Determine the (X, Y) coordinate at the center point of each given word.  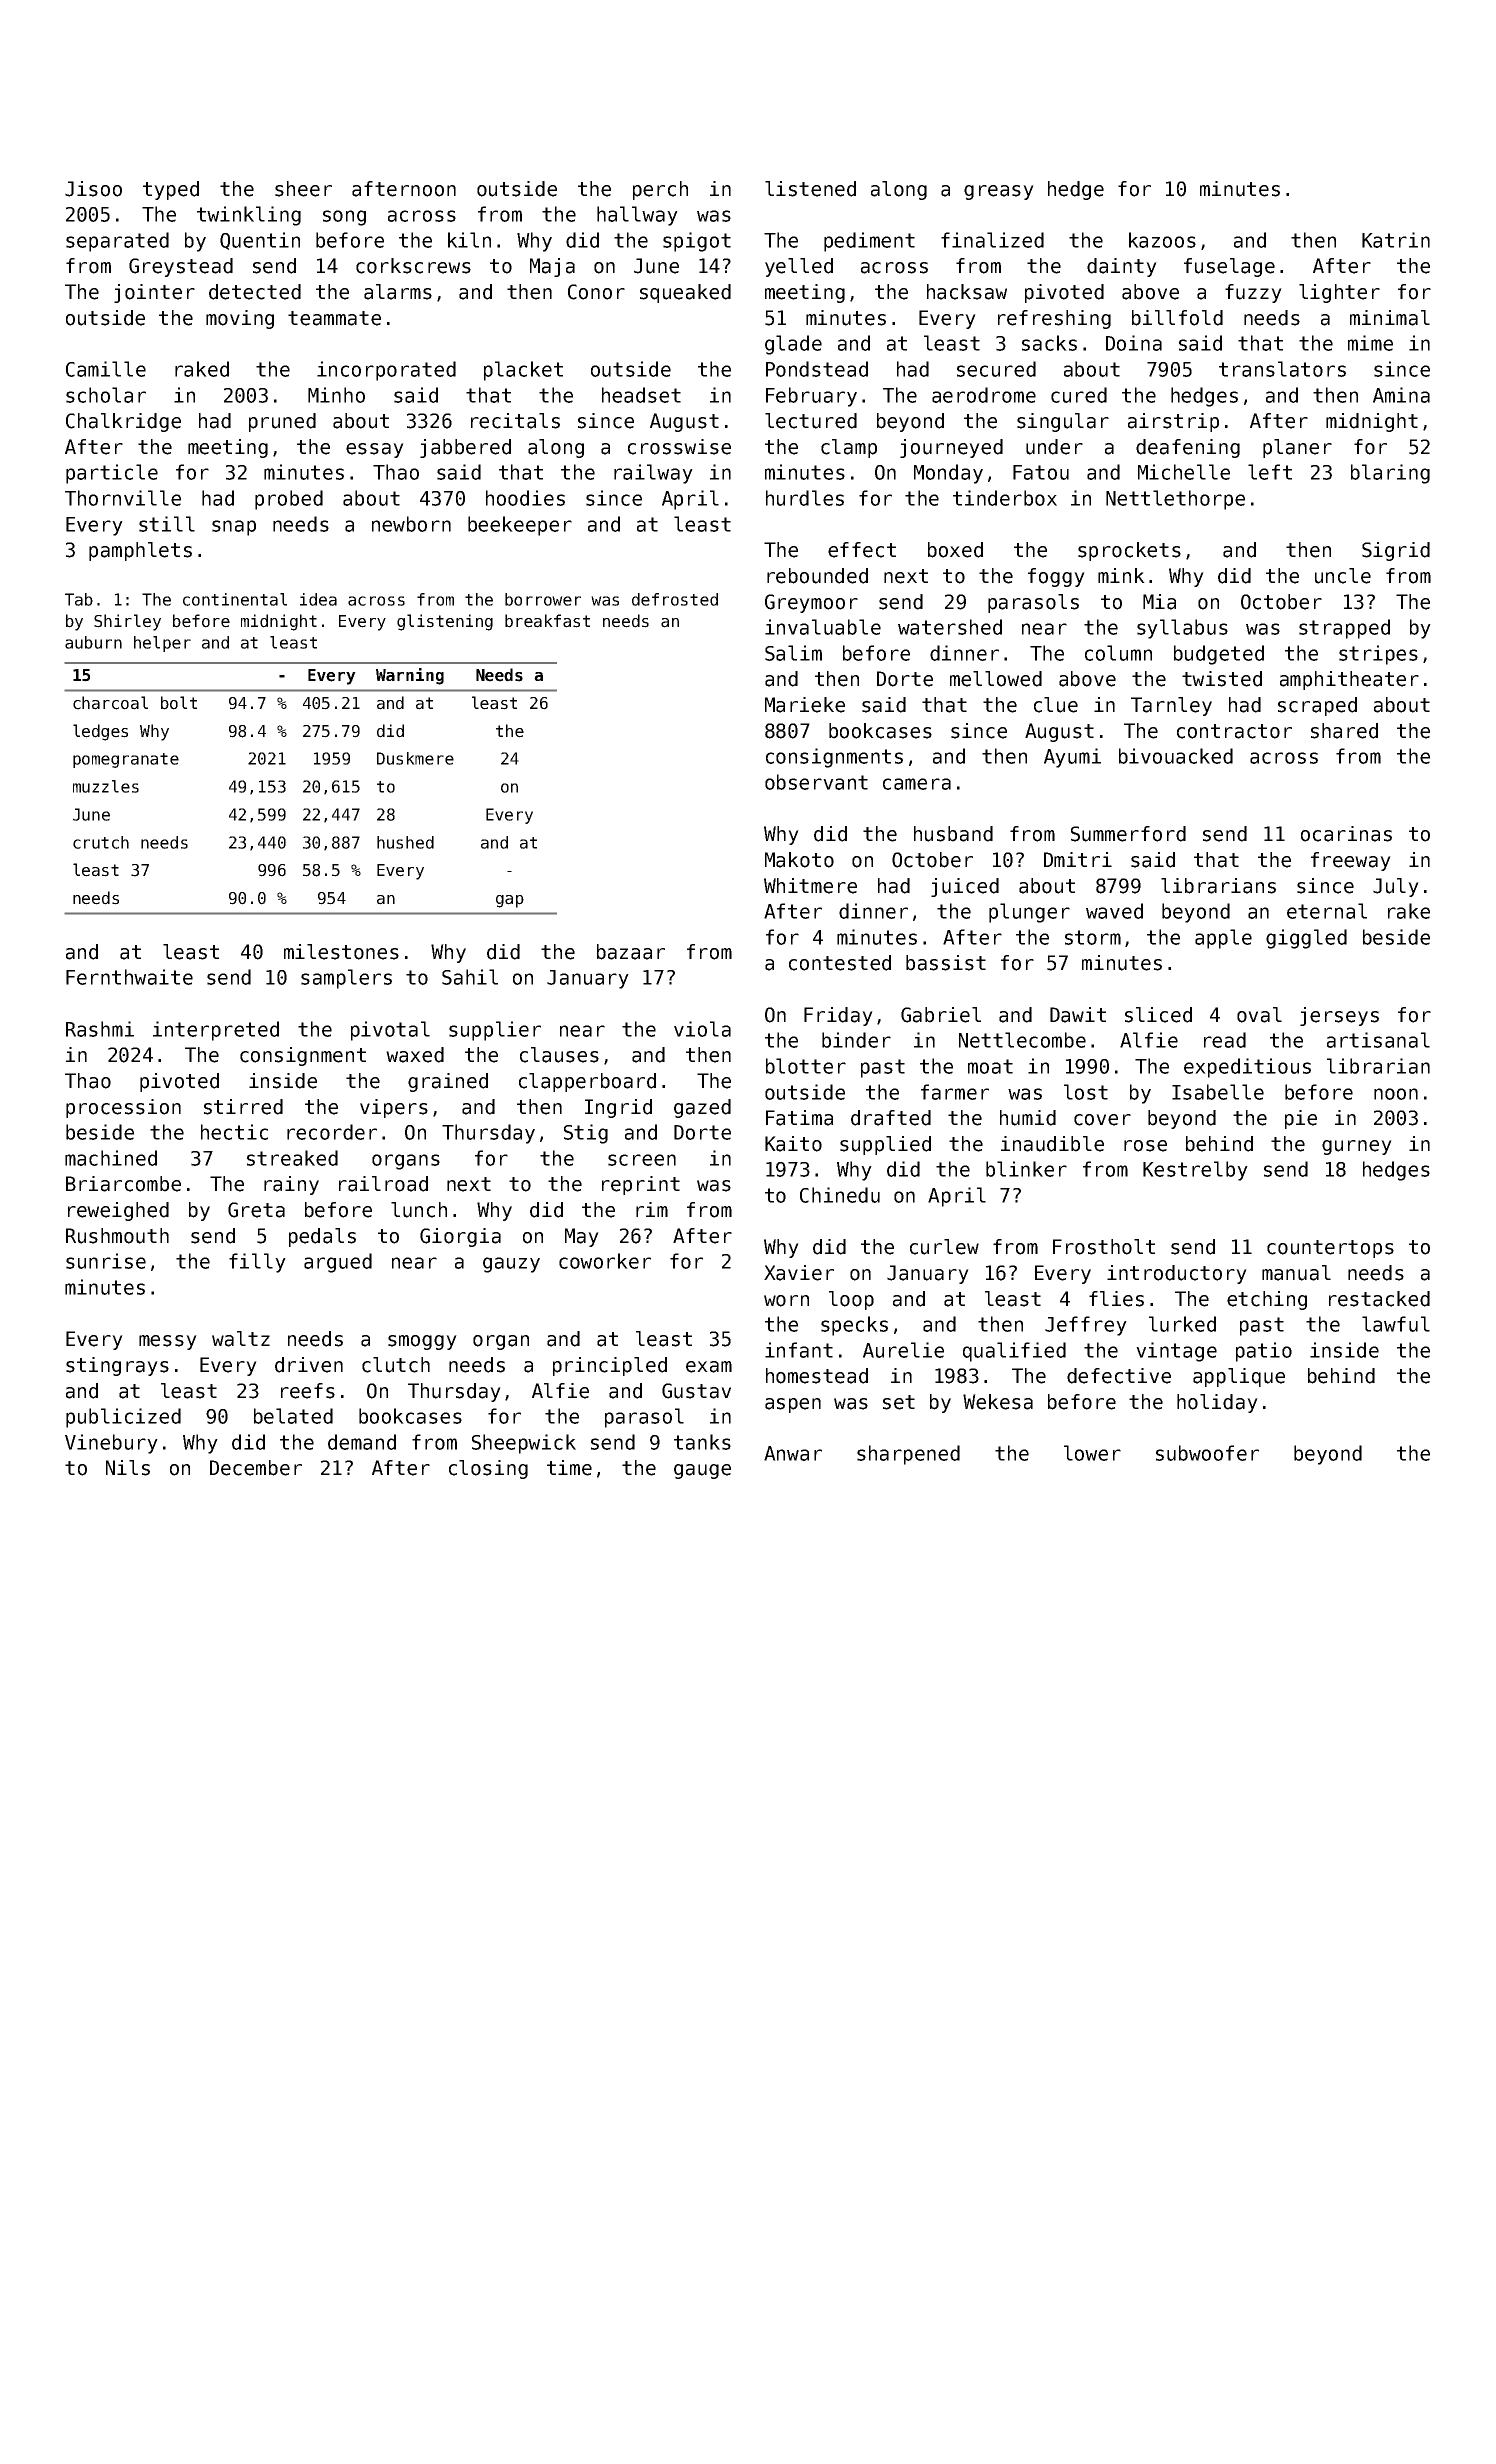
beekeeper (520, 526)
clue (1056, 705)
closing (488, 1469)
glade (793, 345)
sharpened (908, 1455)
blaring (1390, 474)
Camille (106, 369)
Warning (410, 676)
